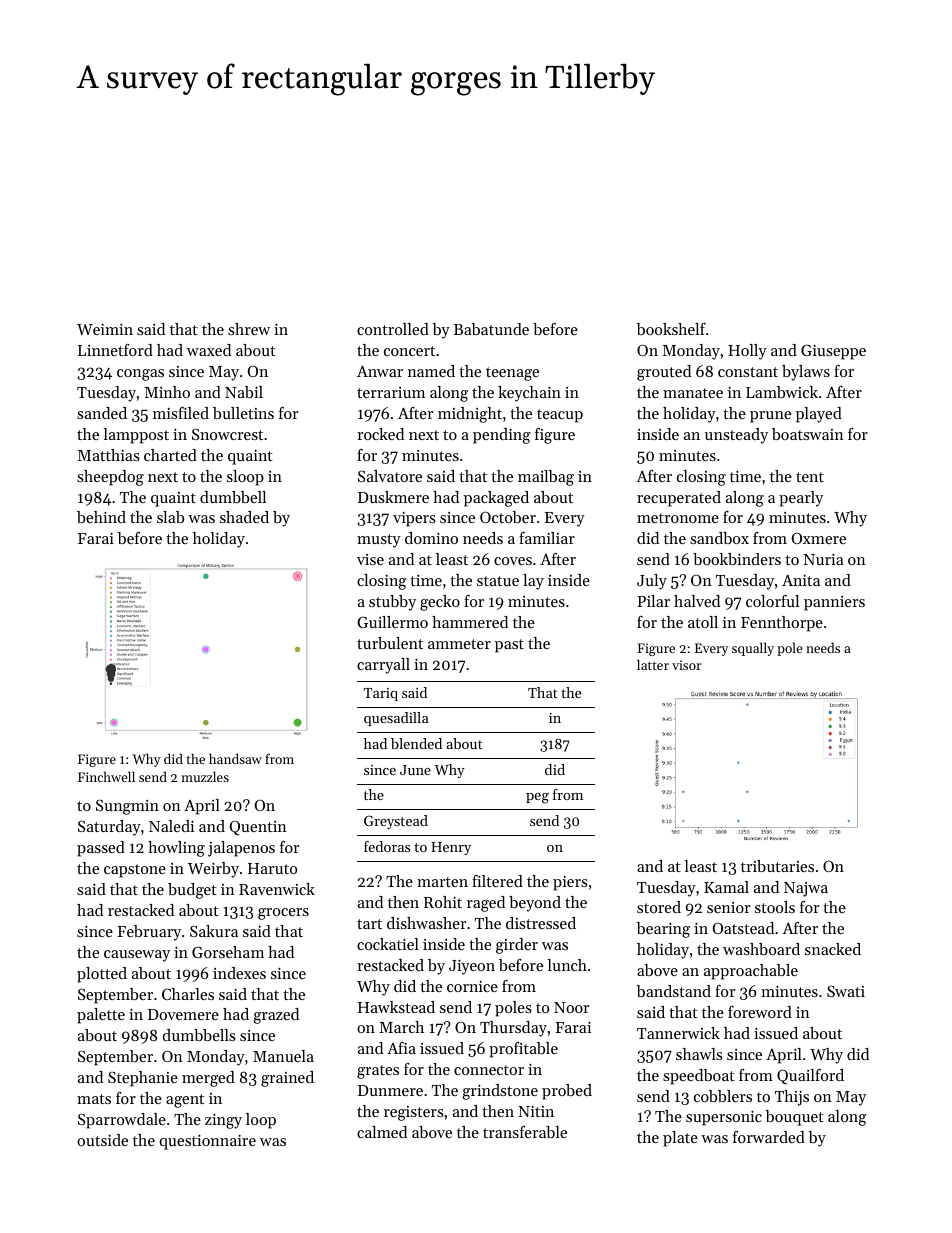  What do you see at coordinates (671, 329) in the document?
I see `bookshelf` at bounding box center [671, 329].
